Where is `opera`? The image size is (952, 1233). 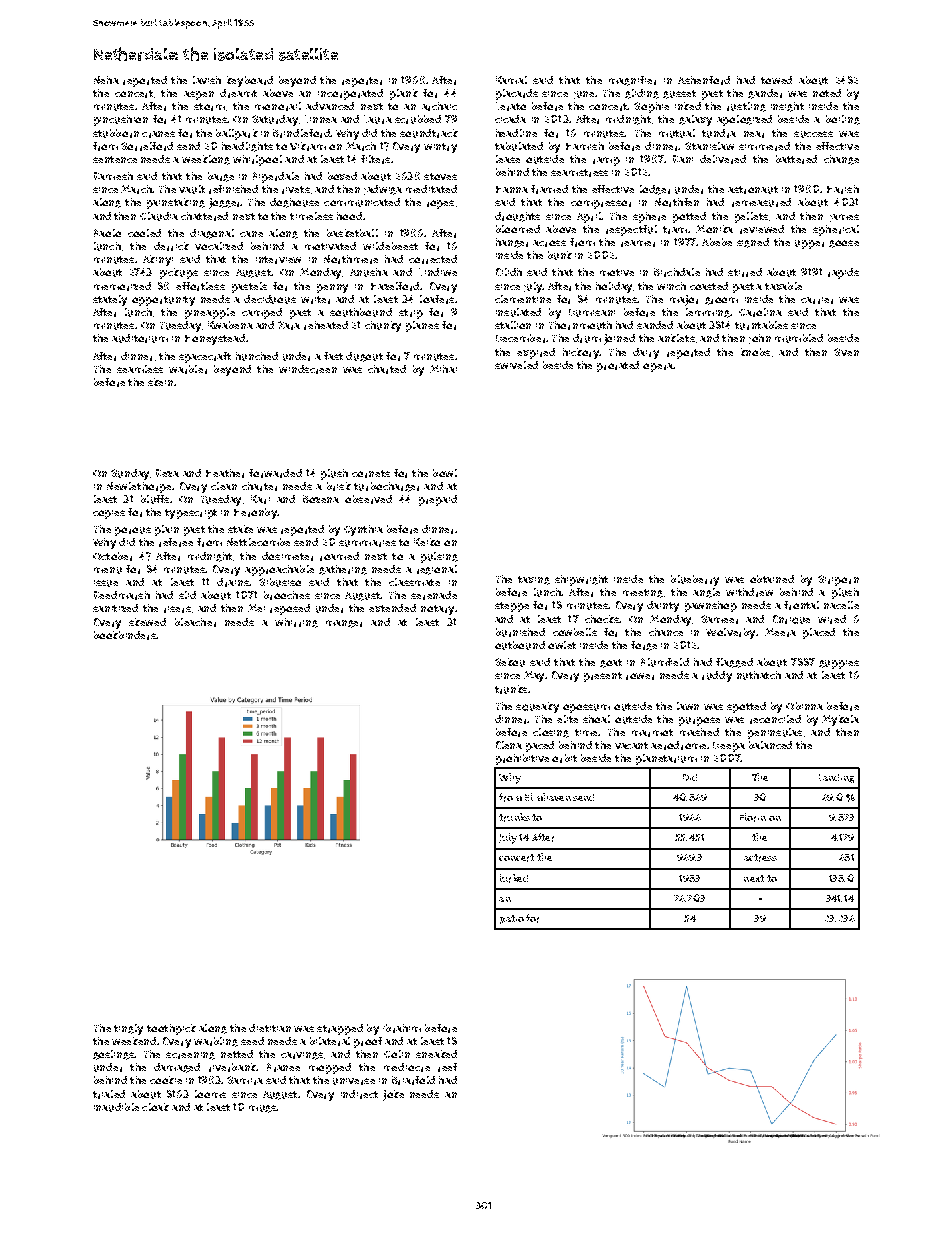 opera is located at coordinates (658, 367).
